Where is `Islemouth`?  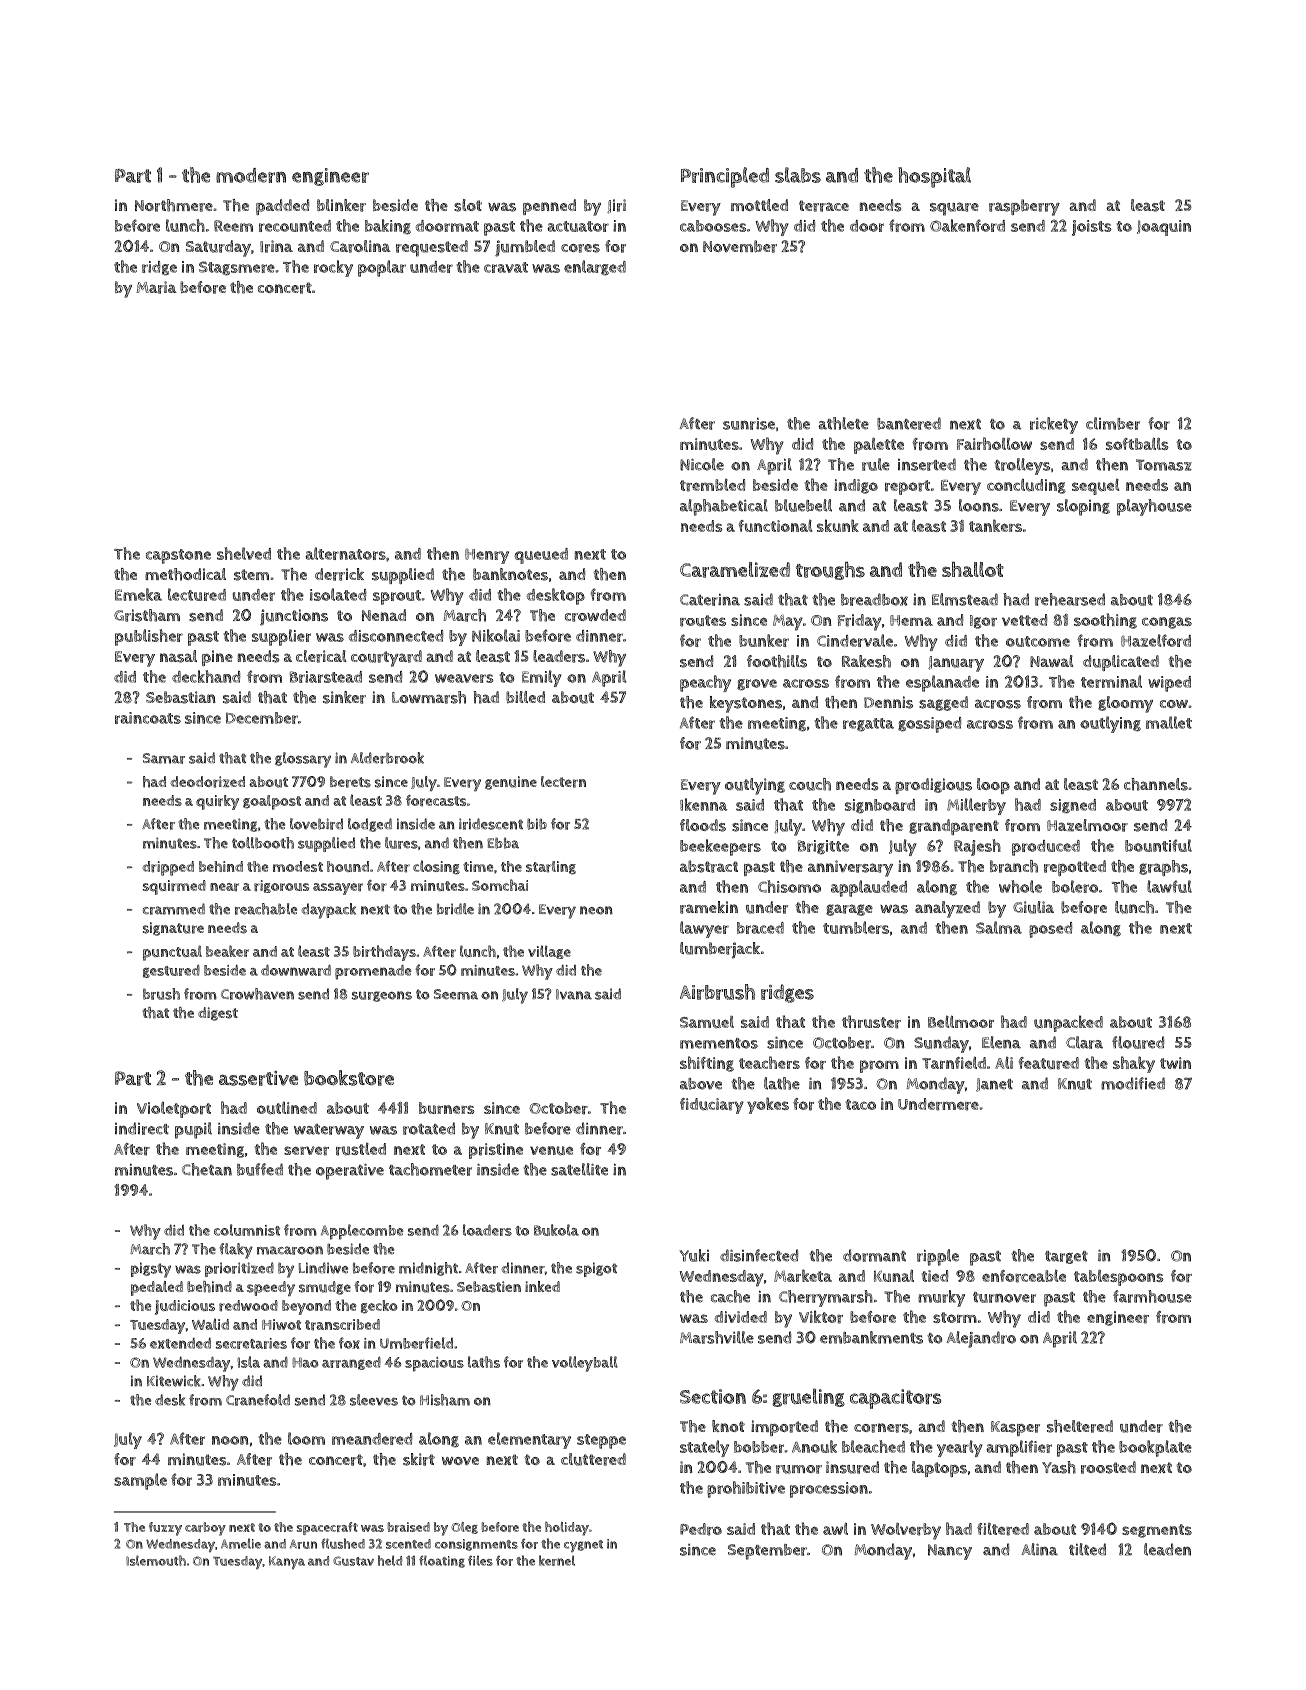 Islemouth is located at coordinates (156, 1560).
